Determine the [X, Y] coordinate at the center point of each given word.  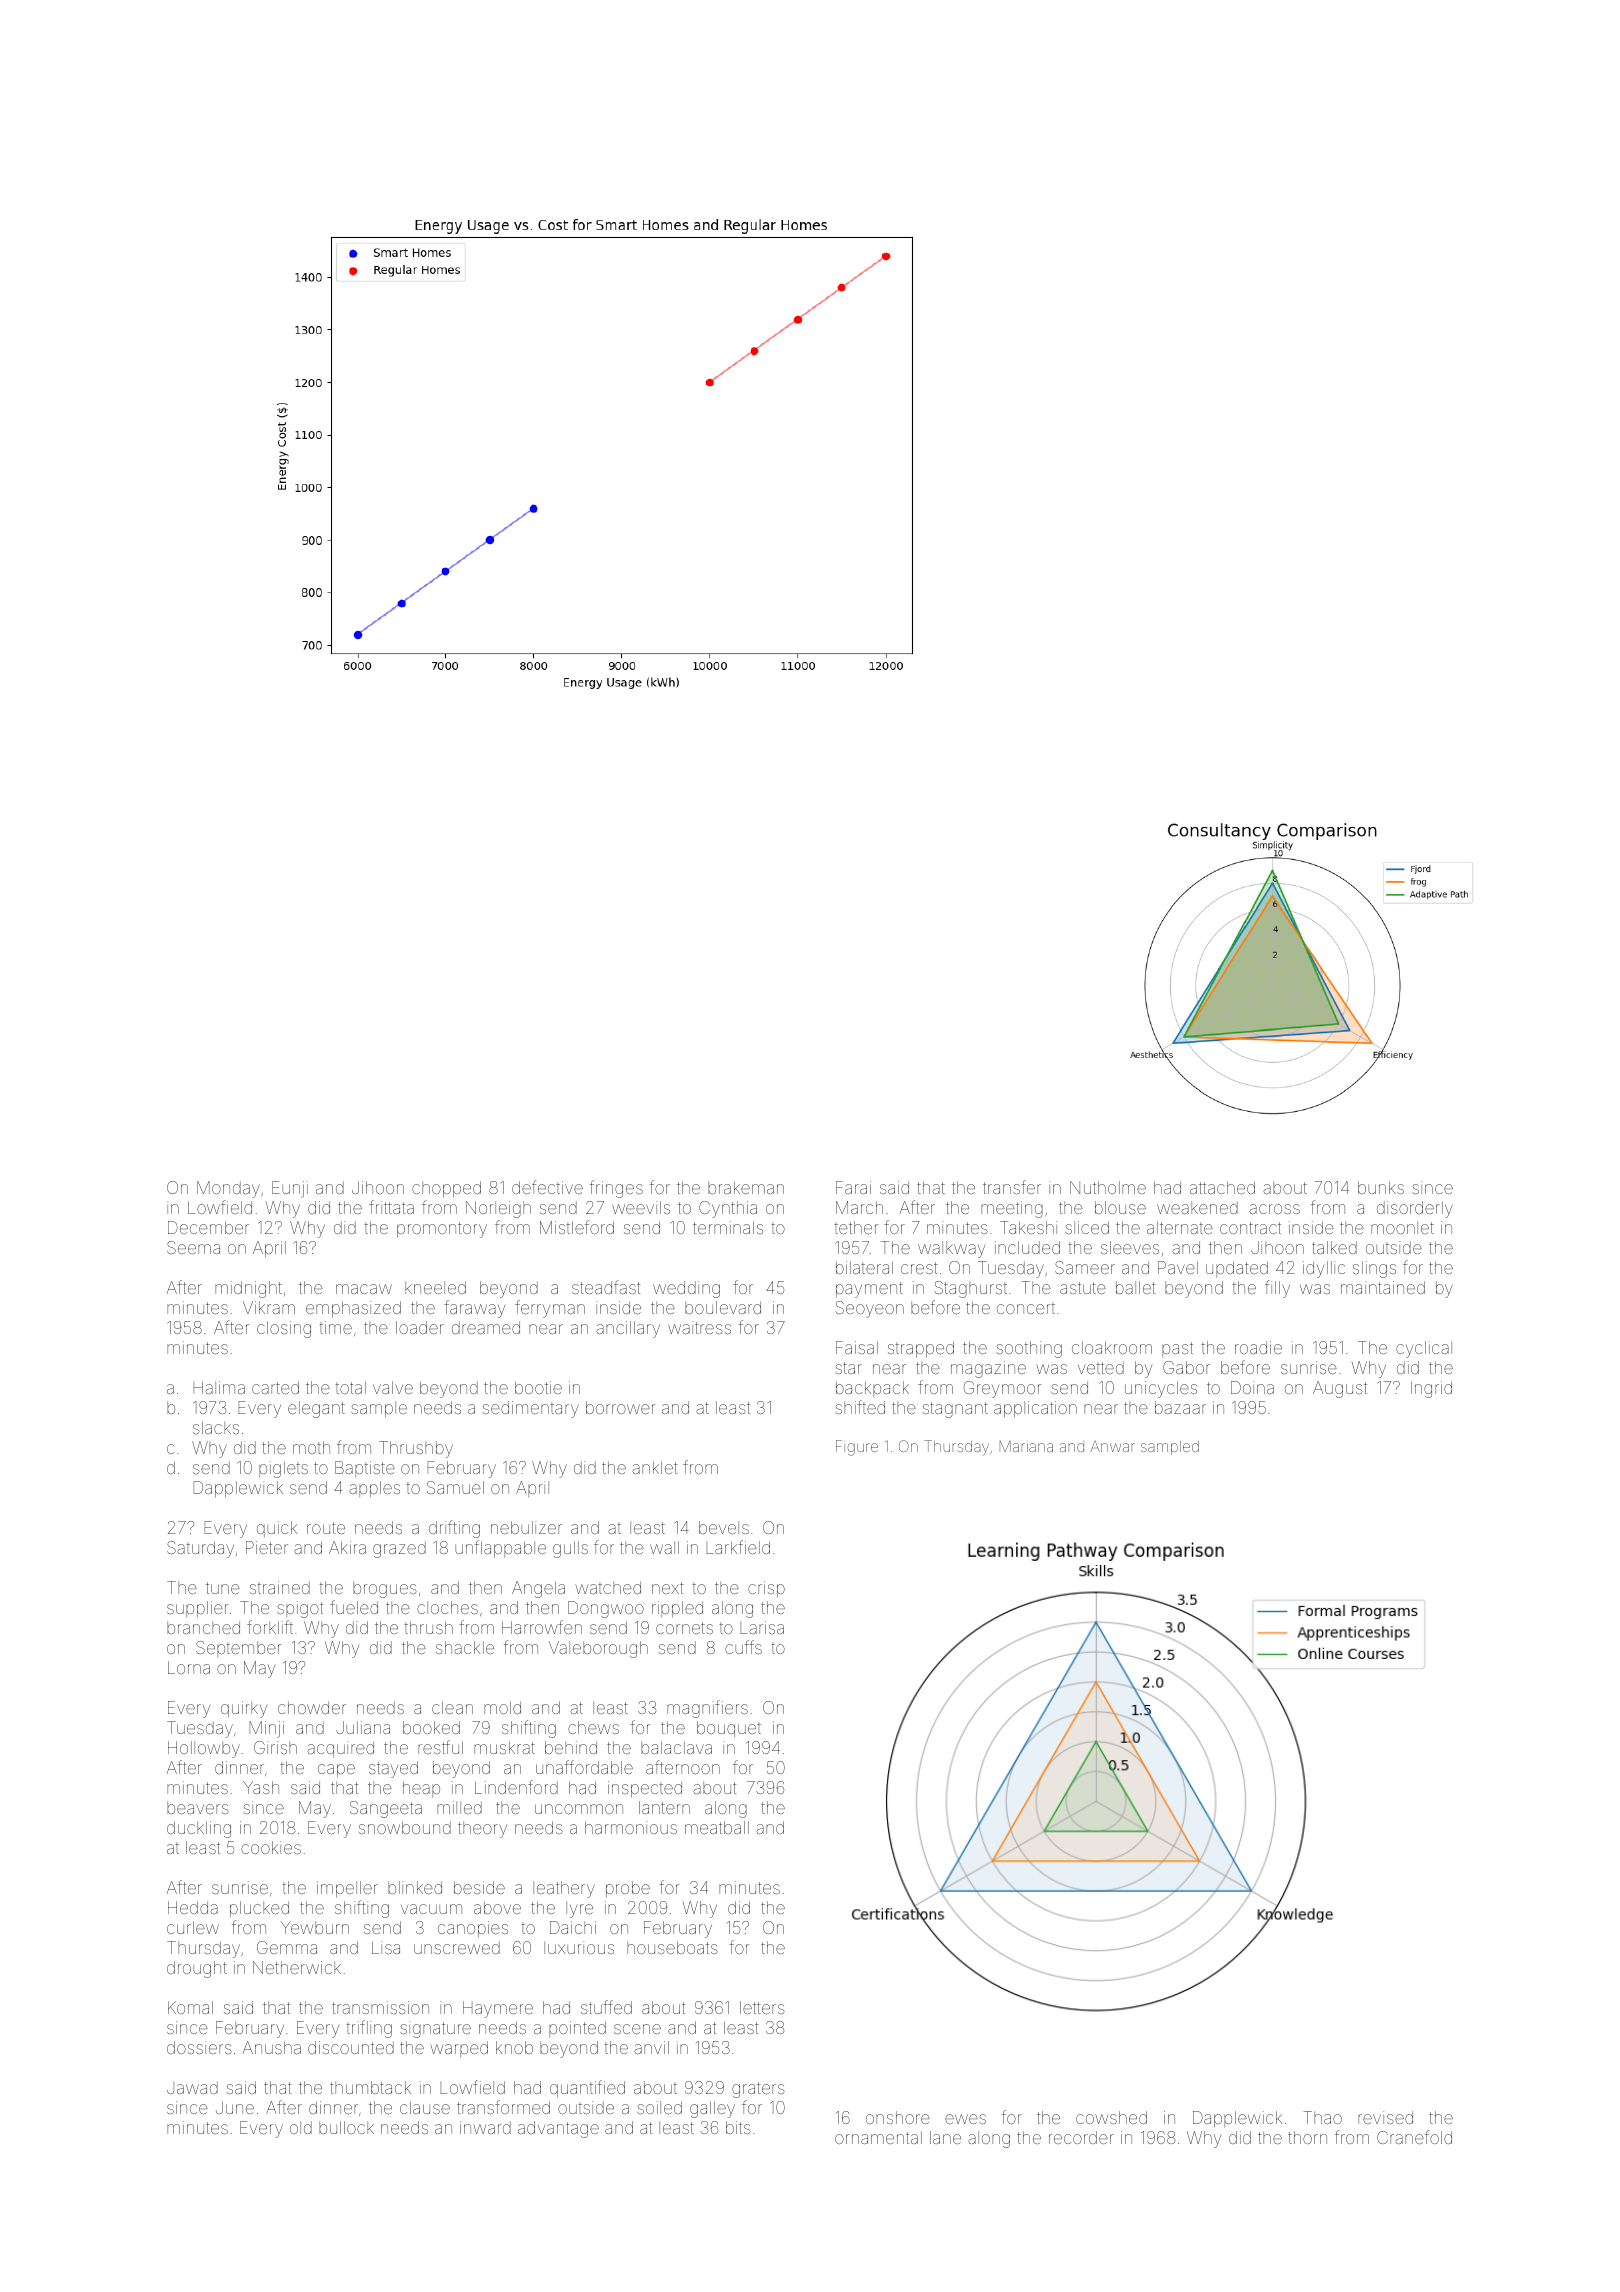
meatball [717, 1827]
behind [571, 1747]
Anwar [1112, 1446]
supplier [197, 1609]
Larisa [762, 1627]
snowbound [405, 1827]
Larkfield [738, 1547]
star [848, 1368]
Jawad [192, 2087]
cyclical [1424, 1349]
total [350, 1387]
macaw [364, 1289]
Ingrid [1431, 1389]
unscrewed [457, 1947]
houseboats [672, 1947]
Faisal [857, 1347]
